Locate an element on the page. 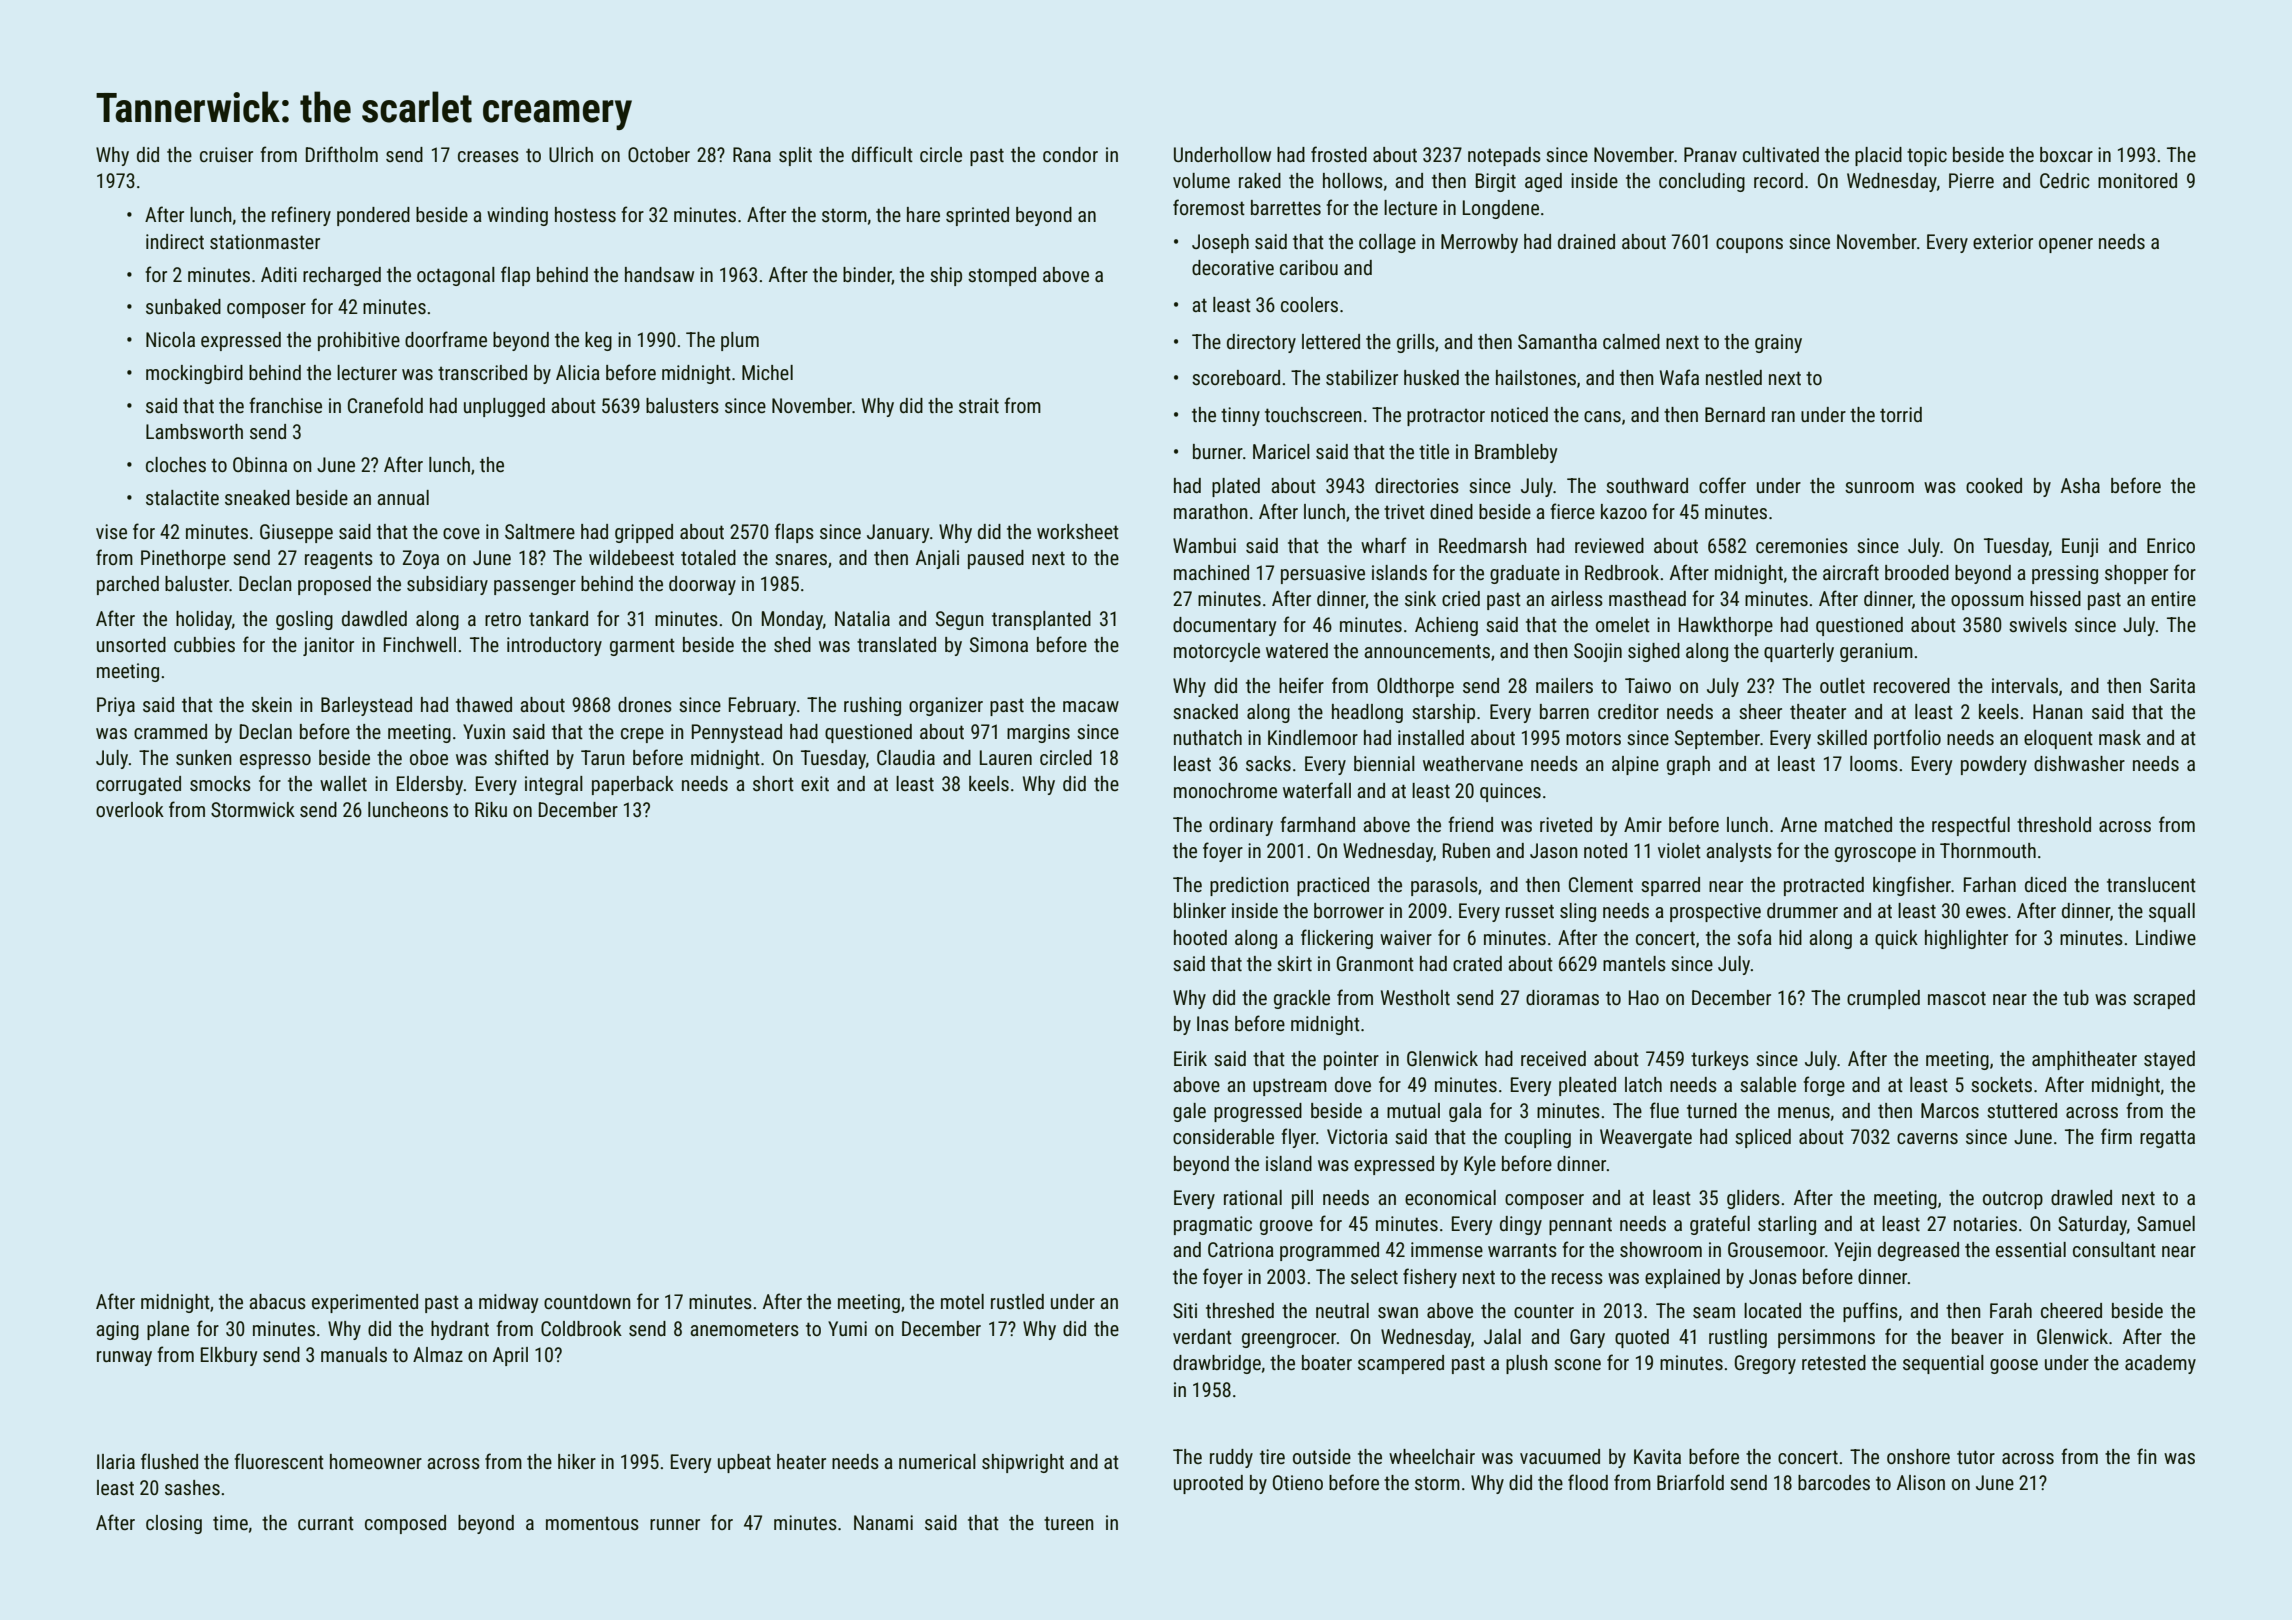 This page has height=1620, width=2292. southward is located at coordinates (1647, 485).
